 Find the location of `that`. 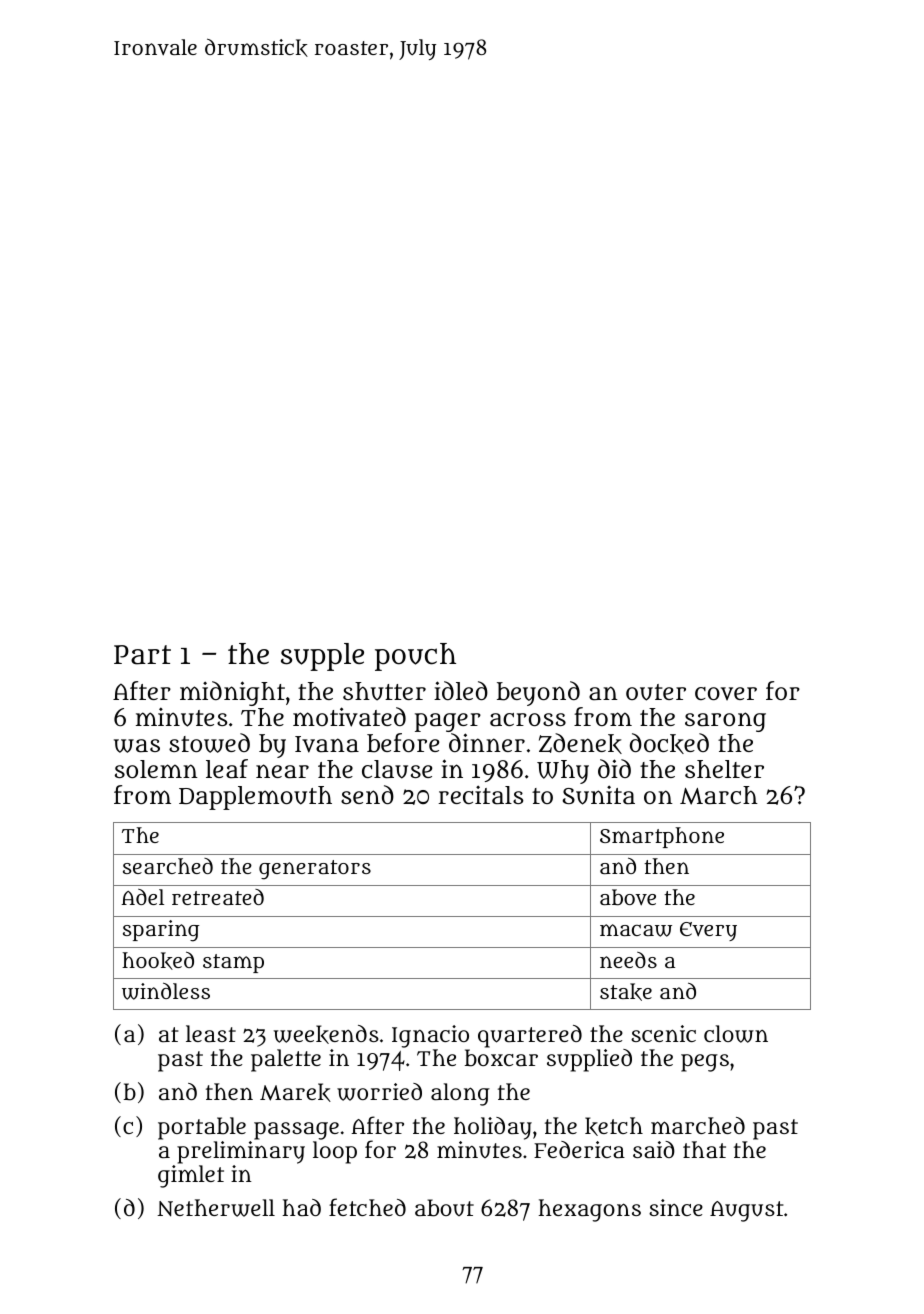

that is located at coordinates (704, 1149).
